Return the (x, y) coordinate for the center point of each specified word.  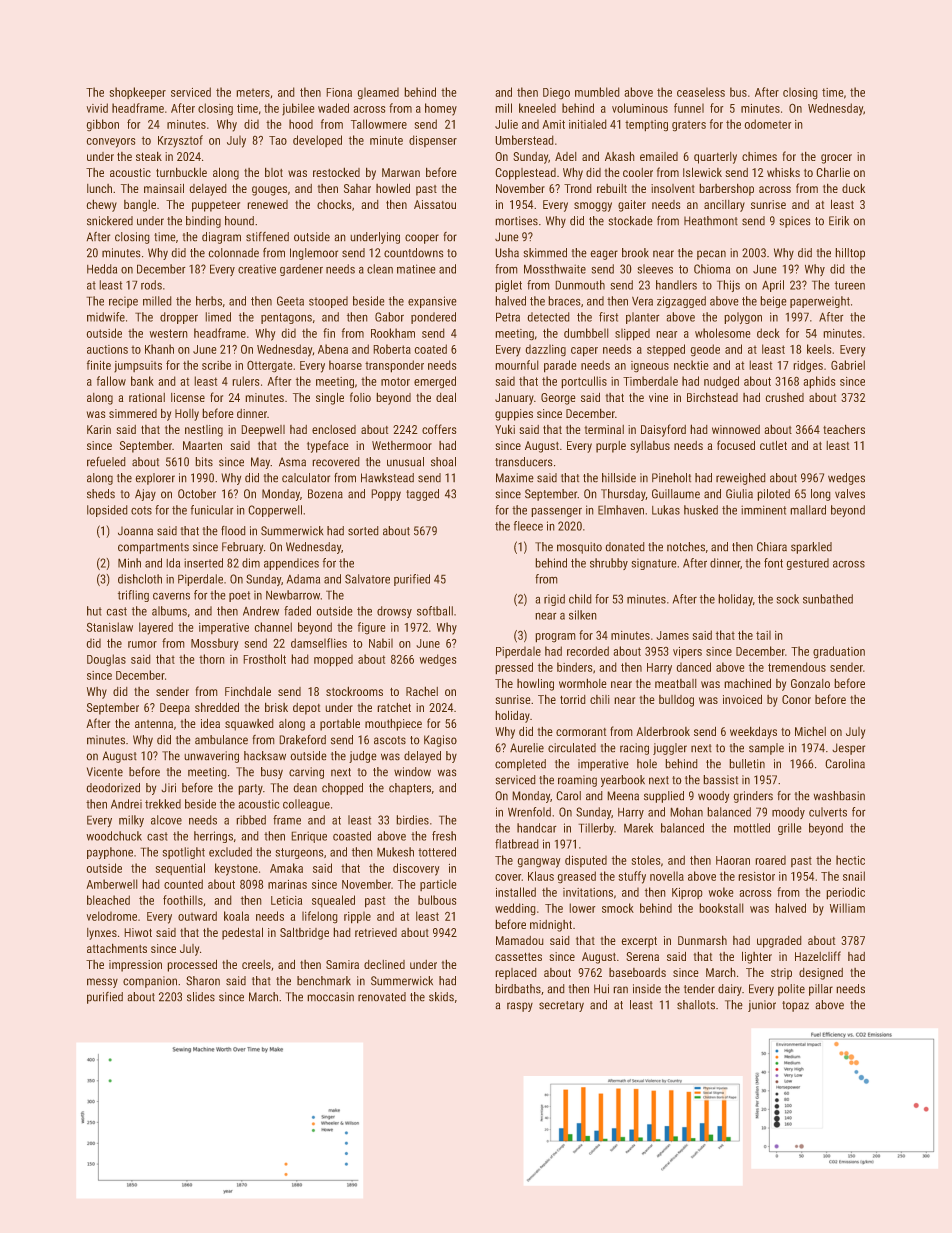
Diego (556, 94)
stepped (666, 350)
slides (201, 997)
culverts (828, 812)
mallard (808, 510)
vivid (97, 108)
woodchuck (114, 836)
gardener (301, 270)
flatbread (517, 844)
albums (169, 611)
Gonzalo (810, 683)
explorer (155, 479)
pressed (514, 668)
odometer (768, 124)
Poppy (386, 495)
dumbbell (586, 333)
